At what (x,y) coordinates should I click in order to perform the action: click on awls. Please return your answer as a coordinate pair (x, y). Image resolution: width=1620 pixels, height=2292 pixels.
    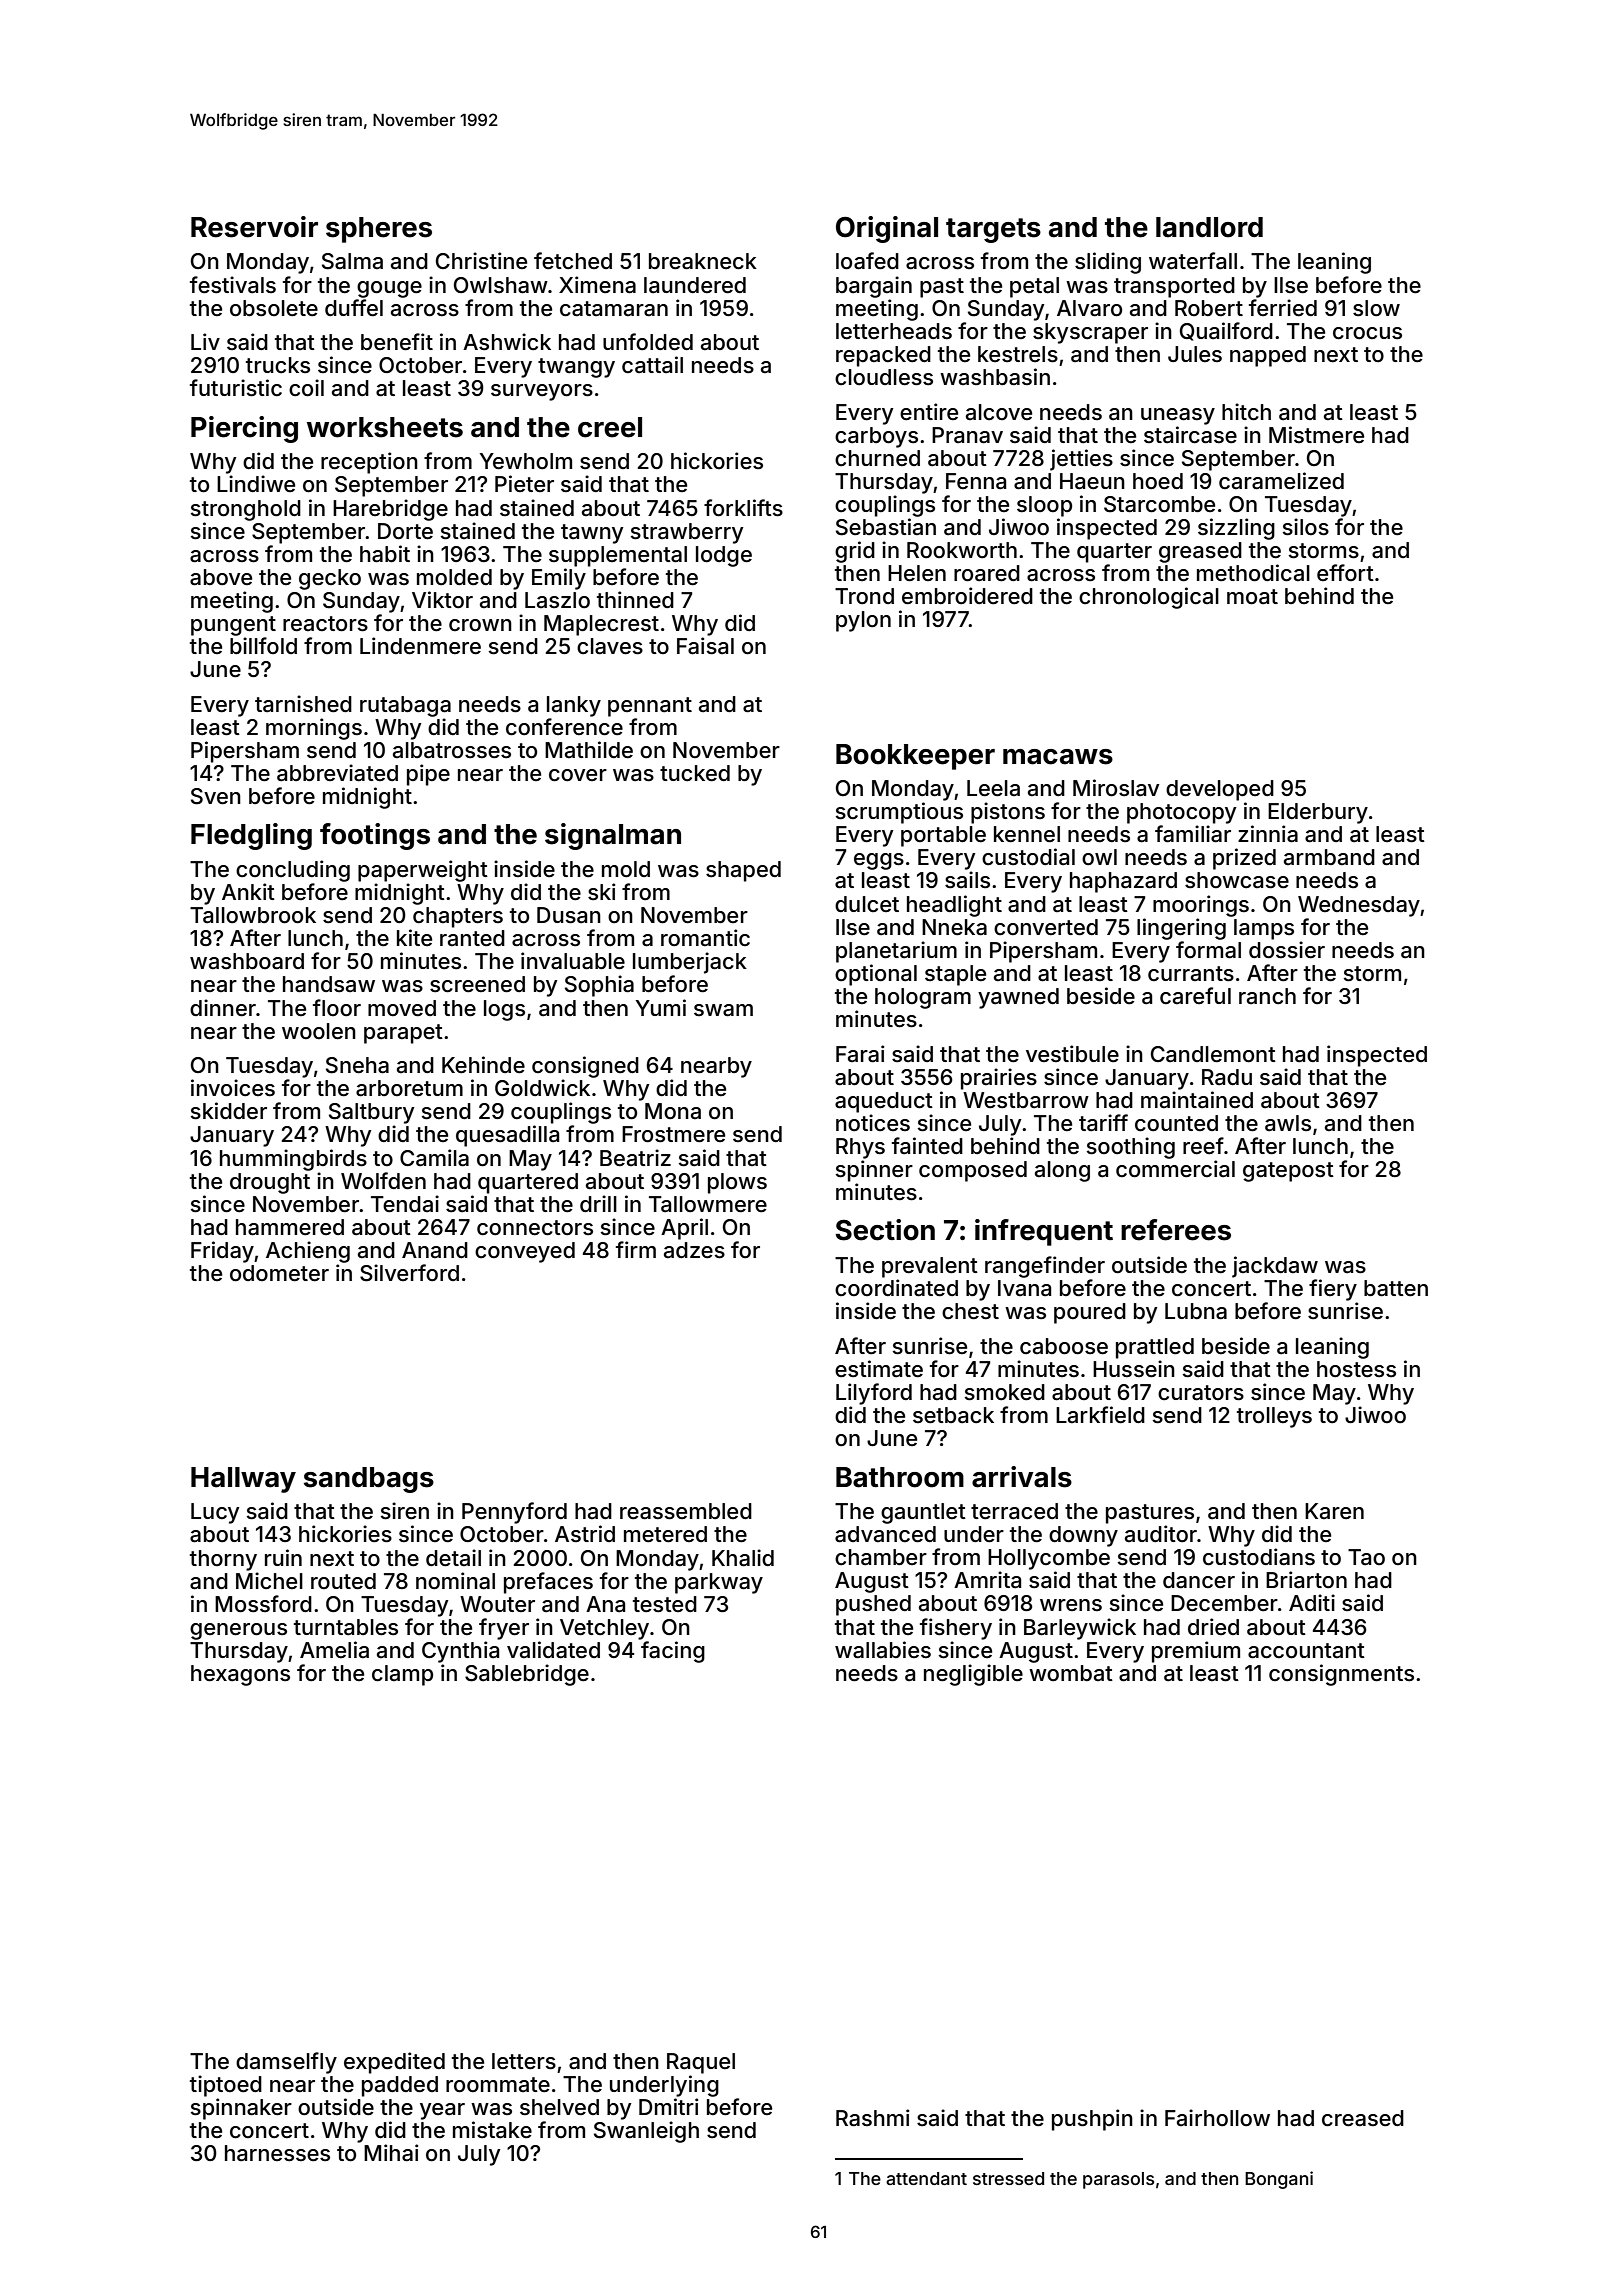
    Looking at the image, I should click on (1288, 1123).
